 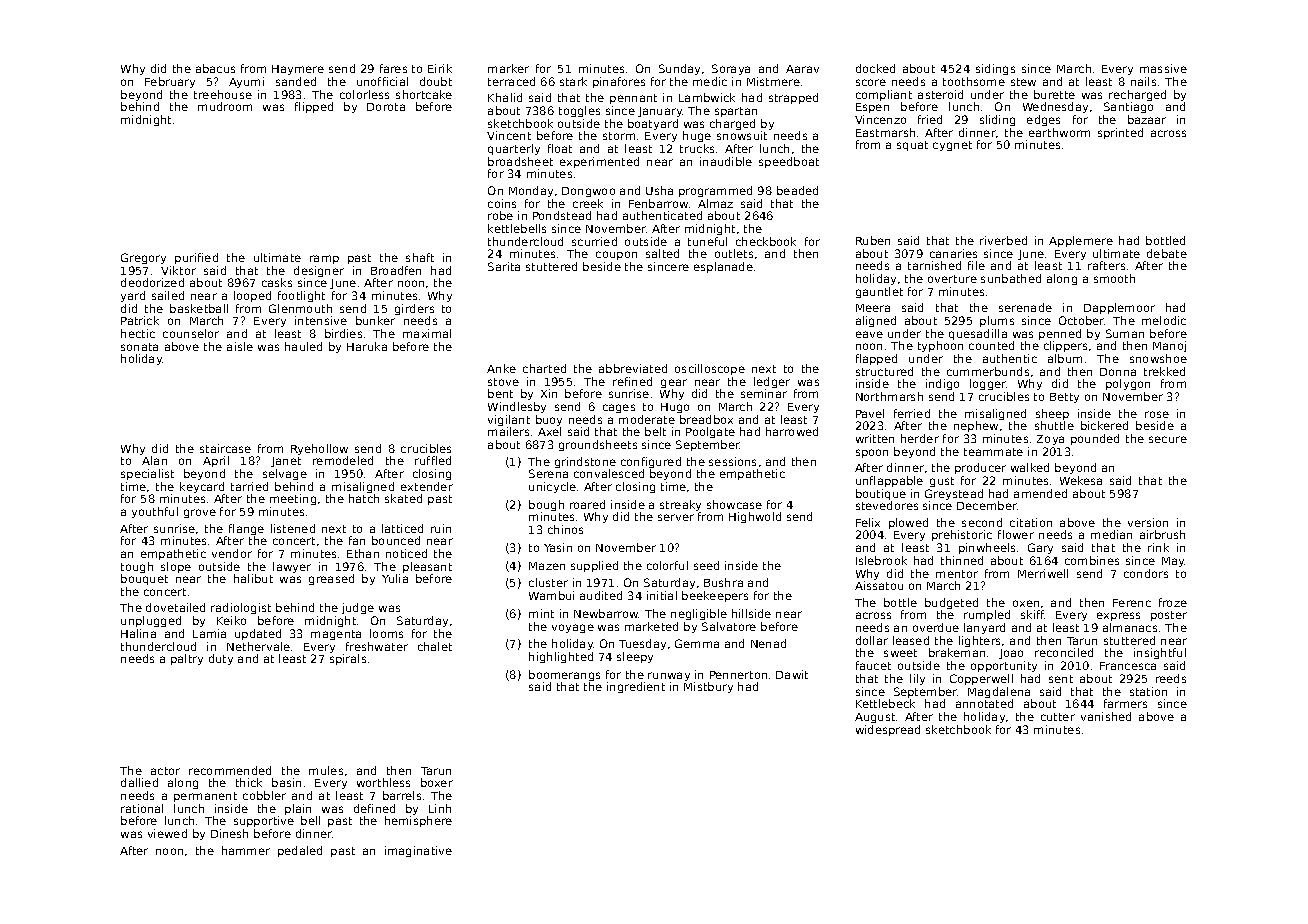 I want to click on docked, so click(x=875, y=68).
